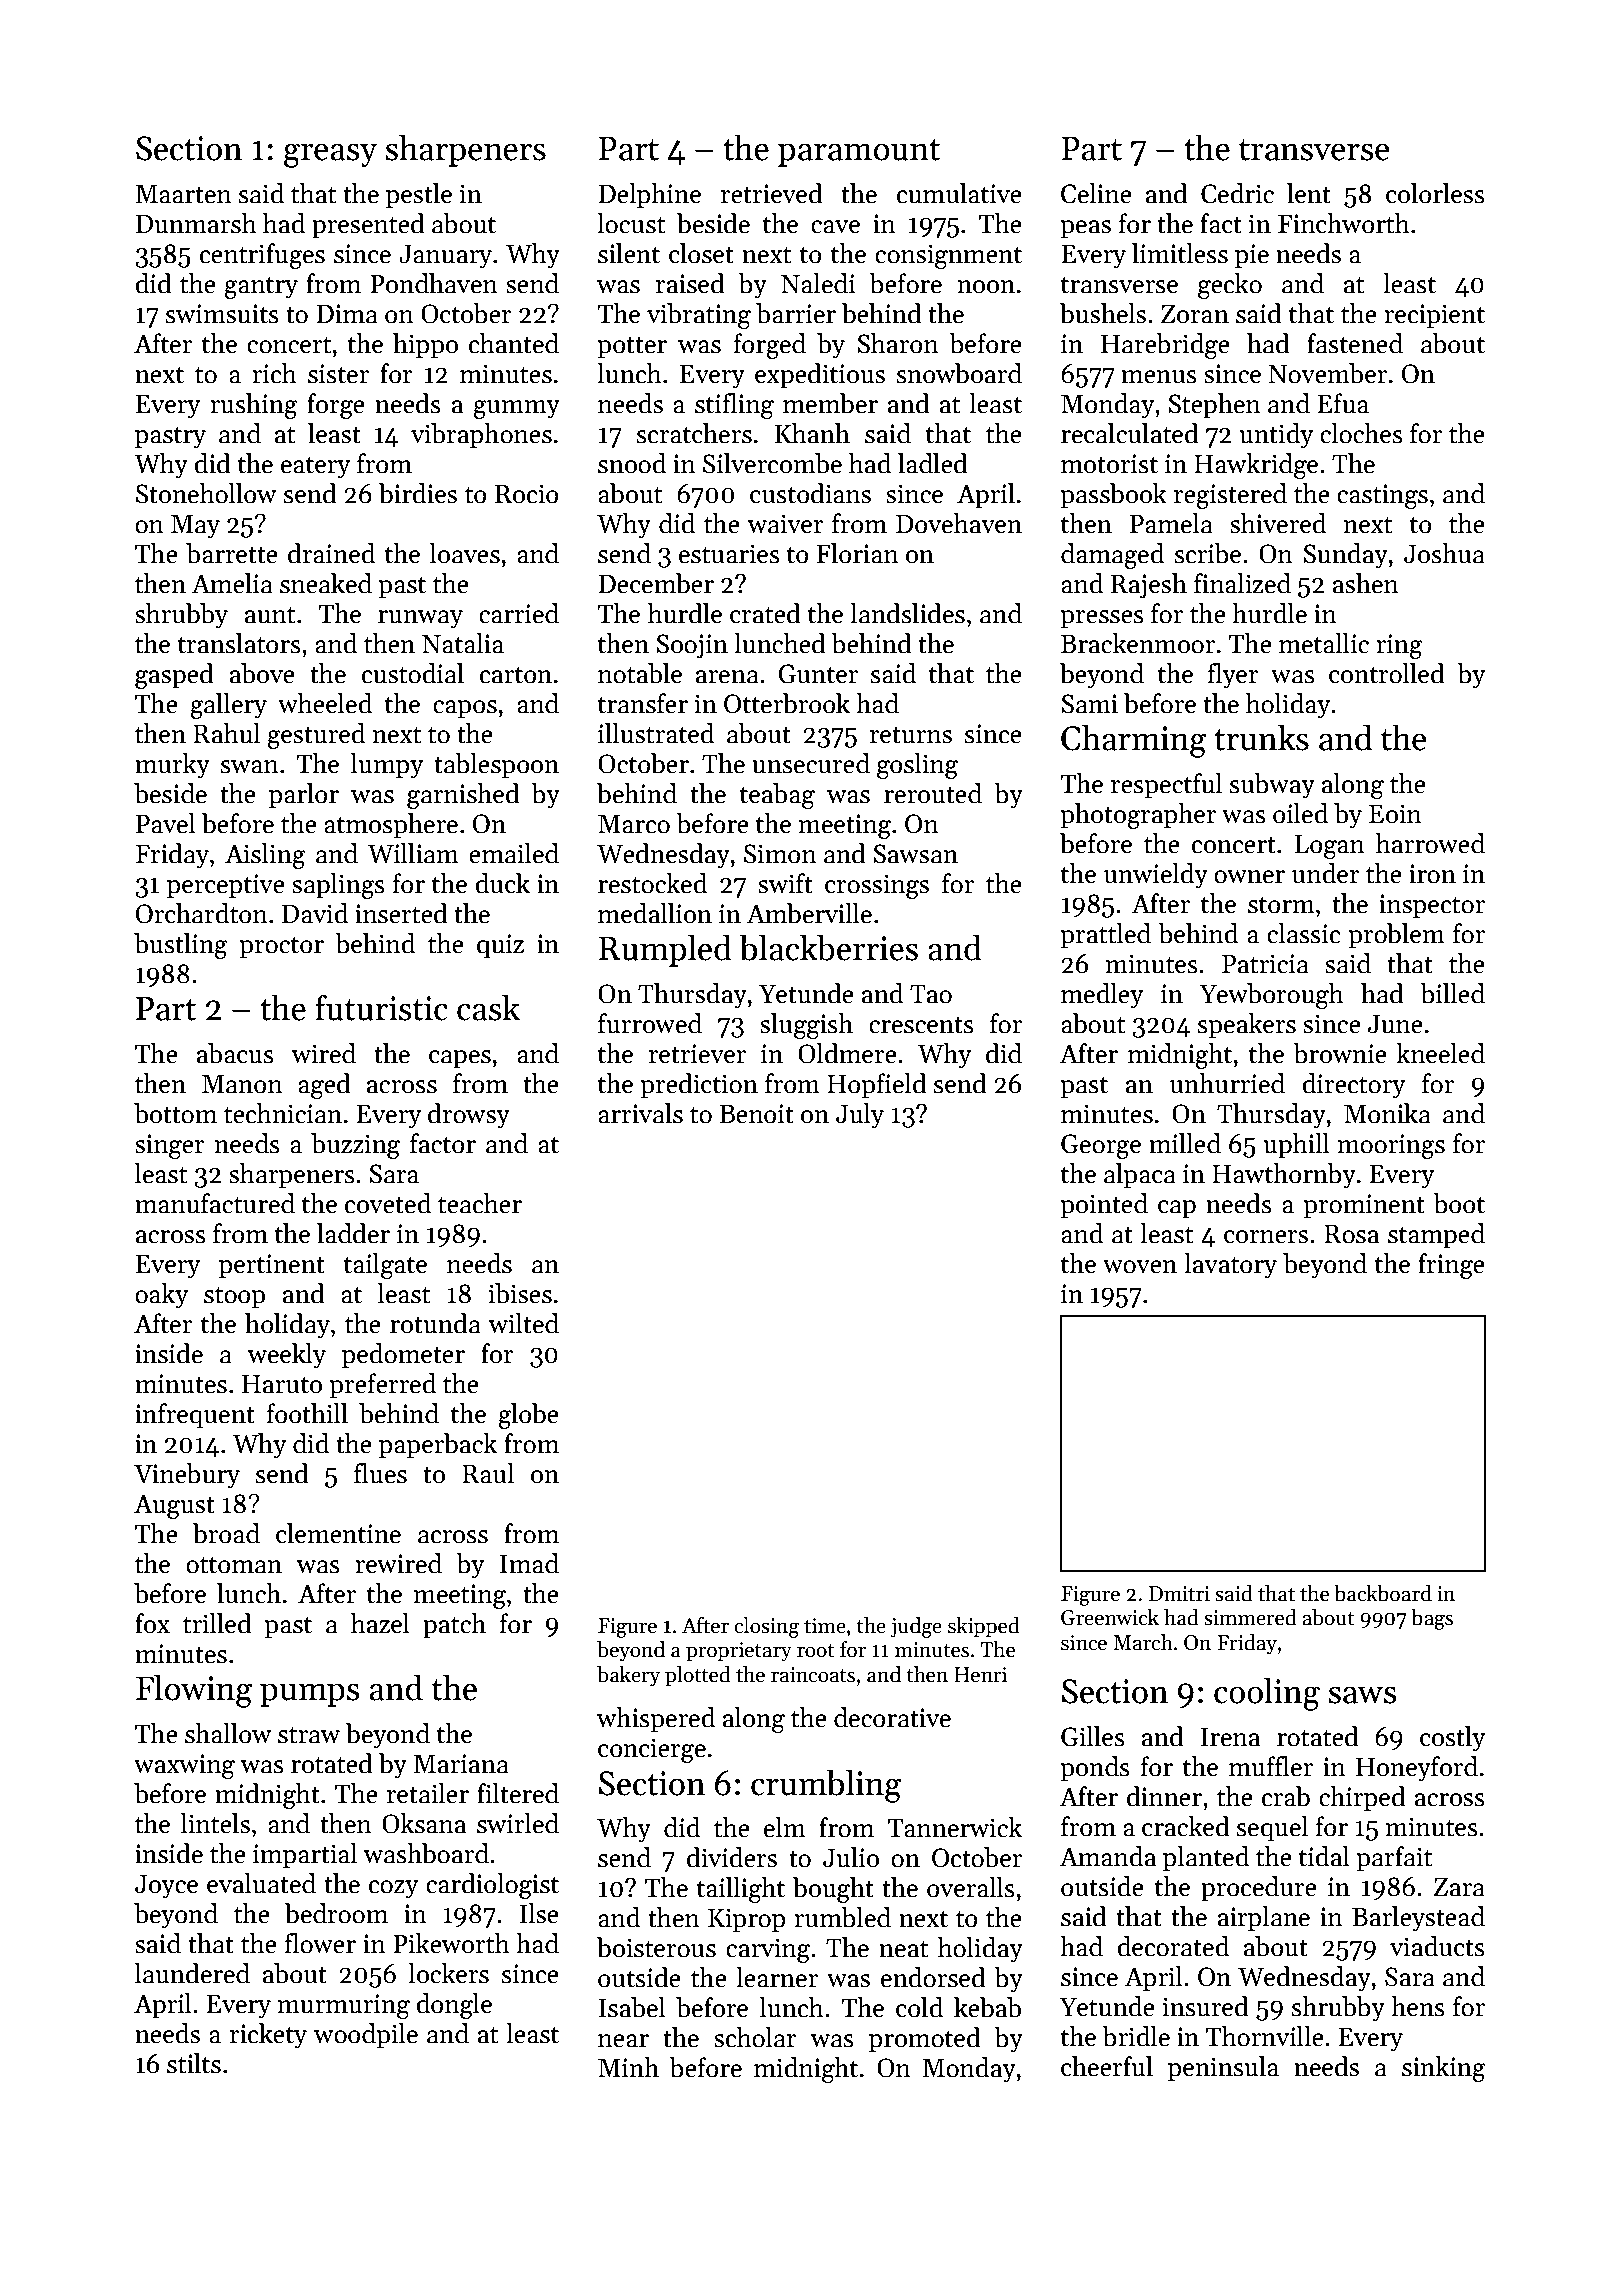 Image resolution: width=1620 pixels, height=2292 pixels. I want to click on cloches, so click(1361, 433).
